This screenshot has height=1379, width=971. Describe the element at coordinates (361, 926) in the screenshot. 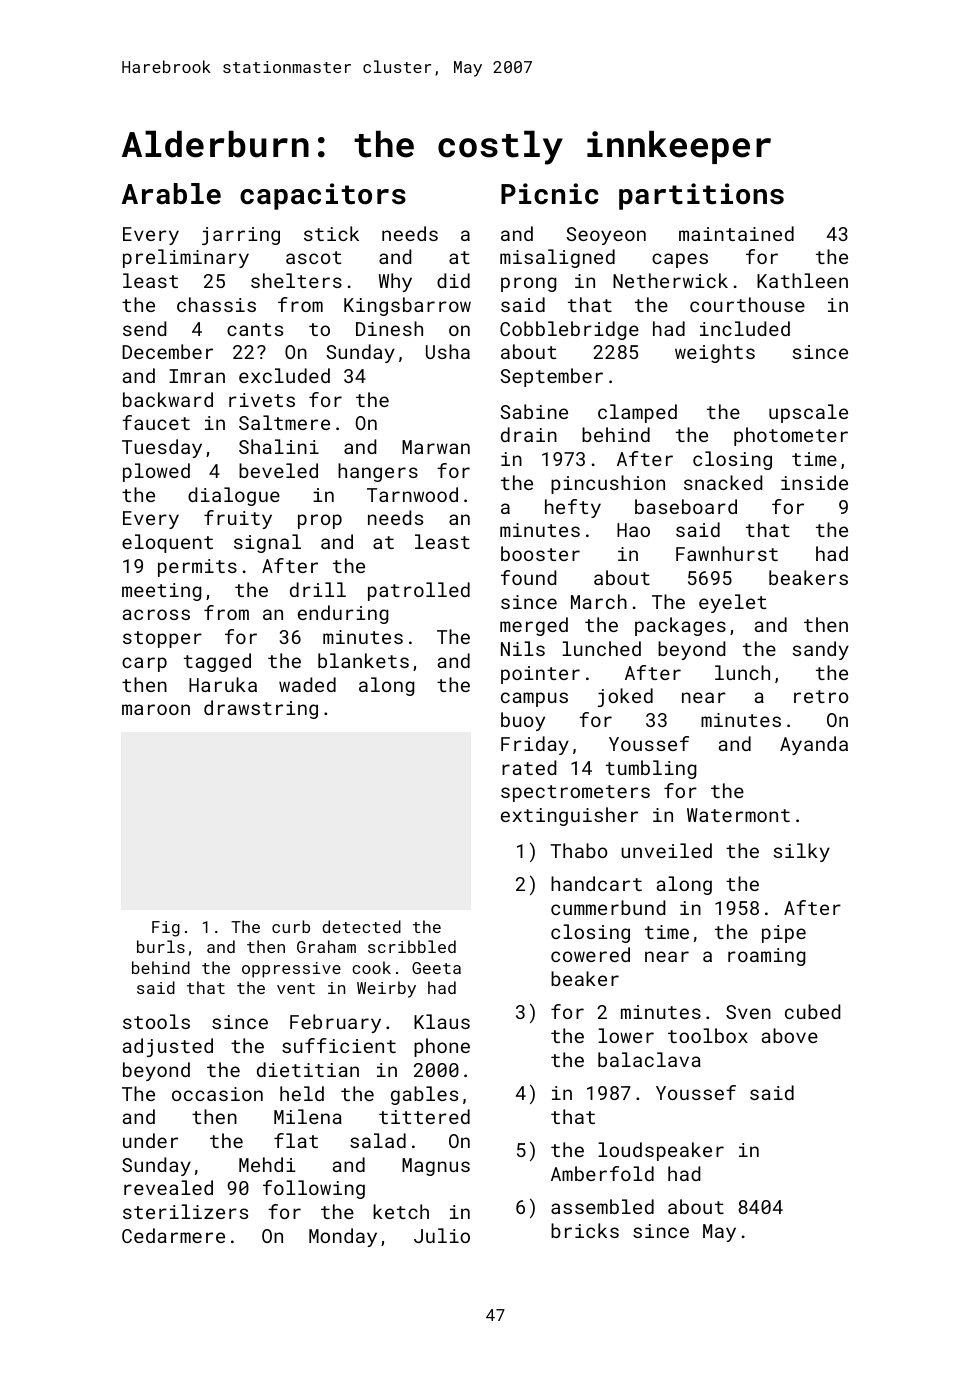

I see `detected` at that location.
